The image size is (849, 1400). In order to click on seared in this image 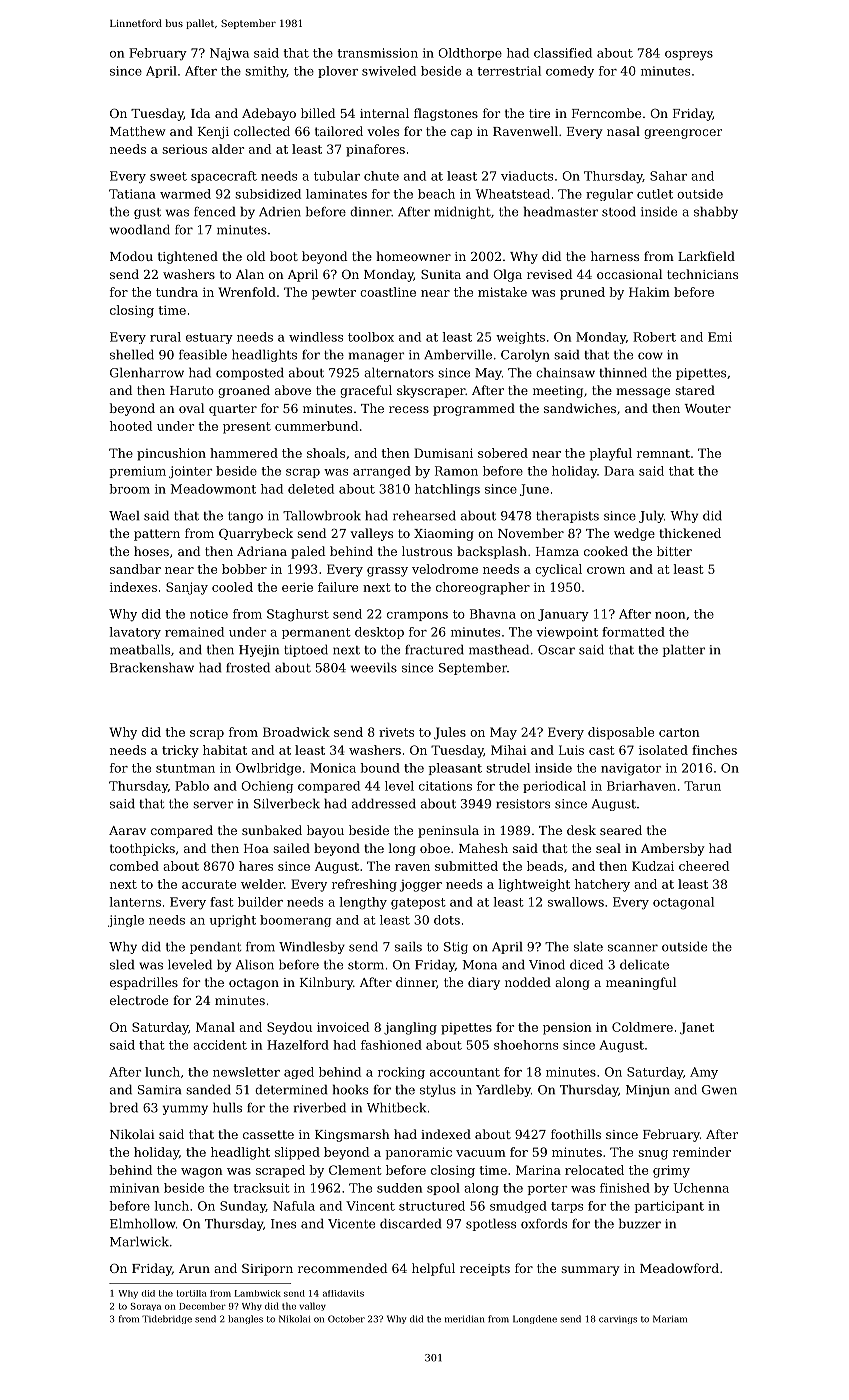, I will do `click(621, 830)`.
